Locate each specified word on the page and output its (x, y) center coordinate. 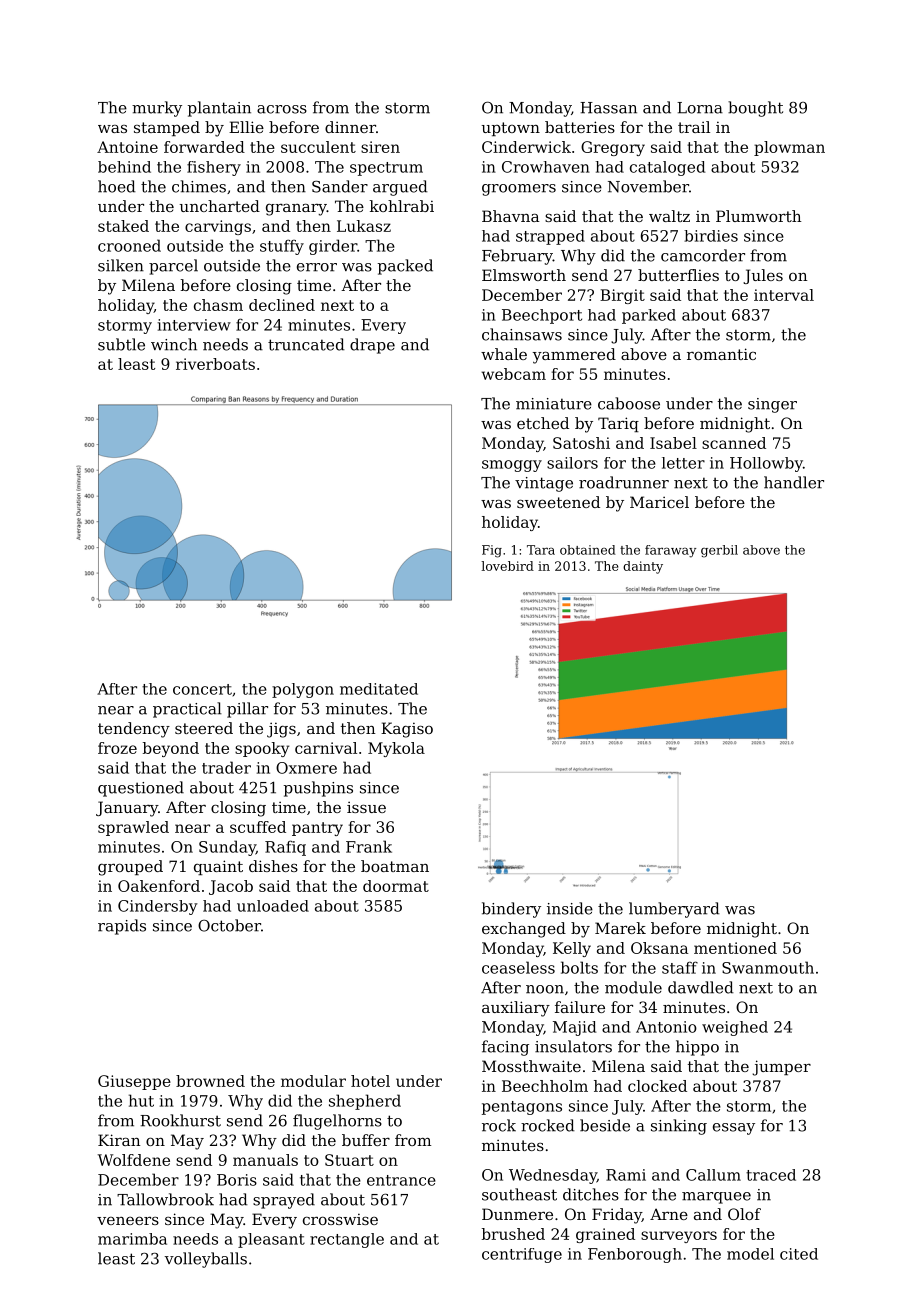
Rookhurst (180, 1120)
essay (734, 1129)
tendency (134, 730)
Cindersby (158, 907)
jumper (782, 1068)
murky (157, 109)
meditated (379, 689)
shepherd (365, 1102)
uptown (511, 129)
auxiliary (516, 1009)
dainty (643, 567)
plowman (789, 148)
